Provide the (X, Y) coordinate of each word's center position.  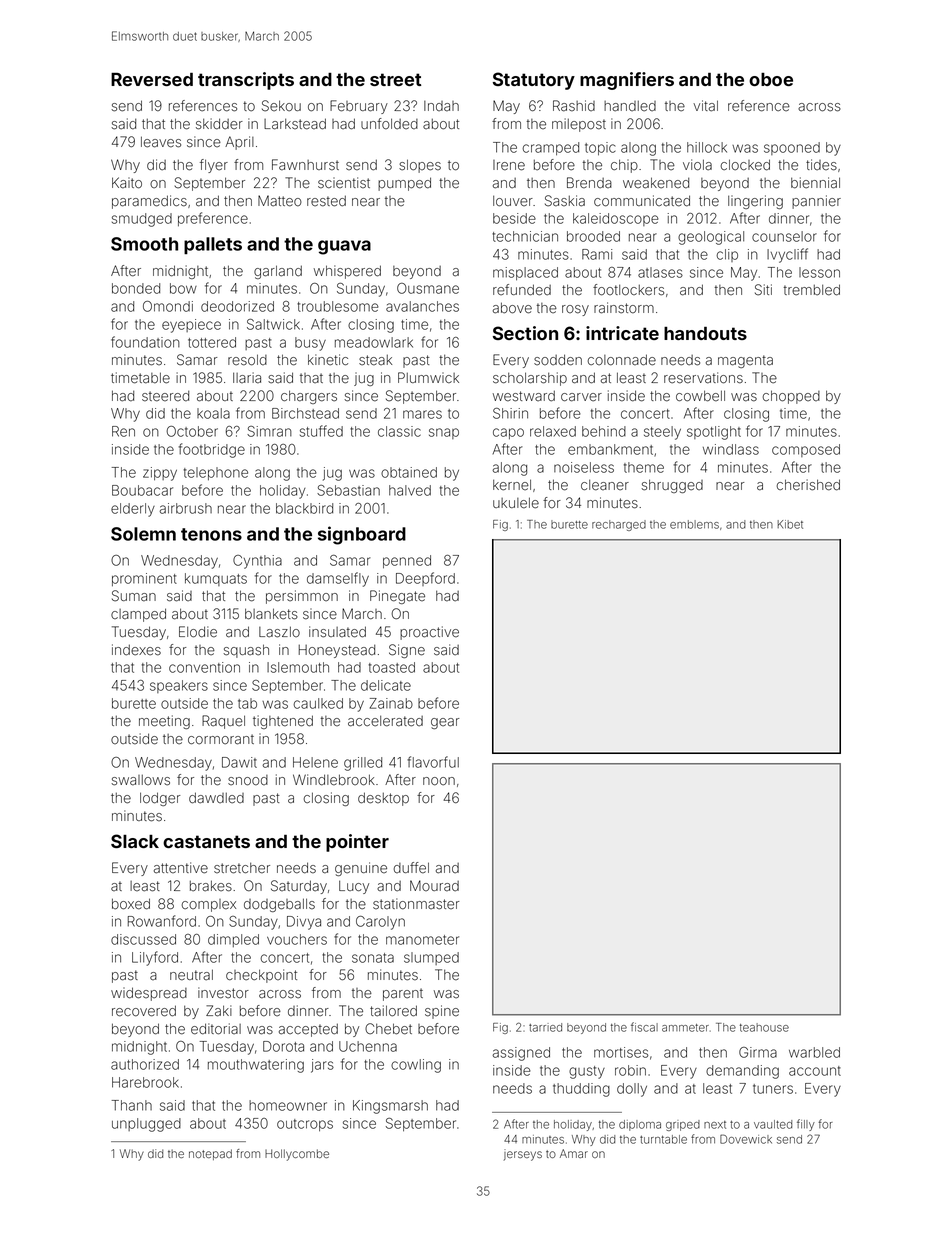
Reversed (152, 79)
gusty (587, 1072)
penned (407, 561)
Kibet (790, 524)
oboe (771, 79)
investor (223, 993)
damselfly (338, 579)
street (395, 79)
